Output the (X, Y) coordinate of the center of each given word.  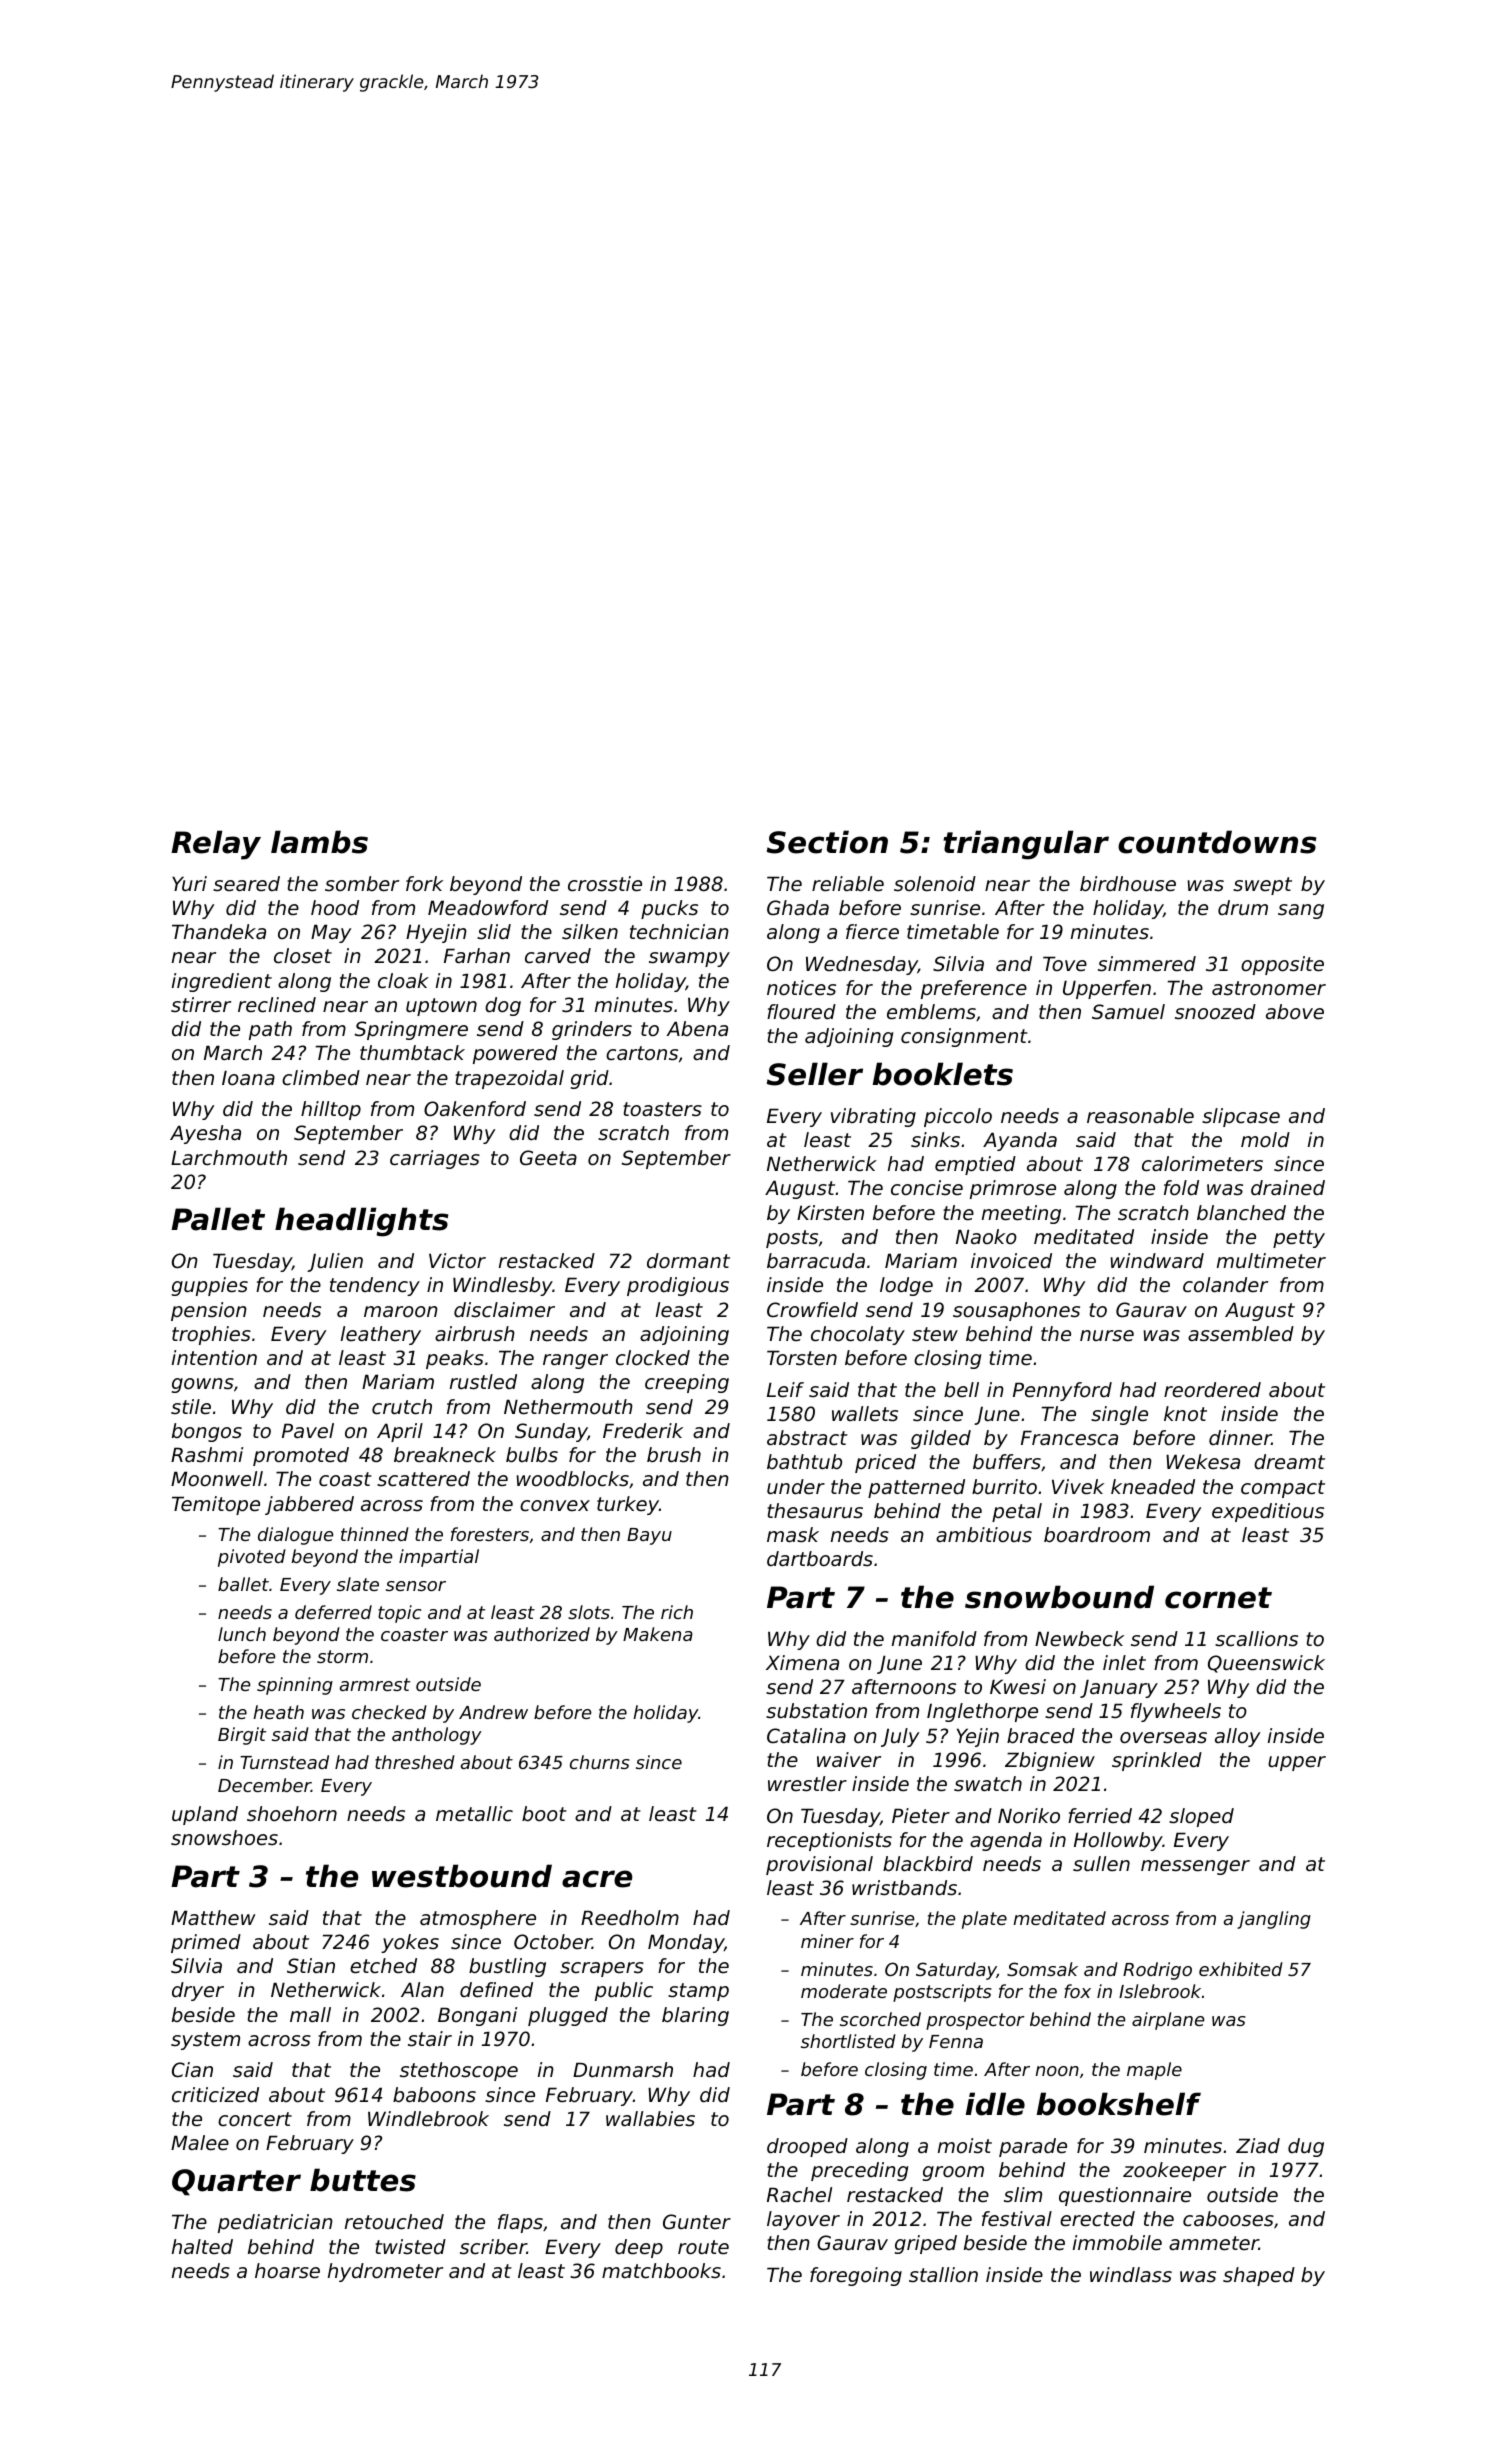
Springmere (411, 1030)
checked (389, 1712)
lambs (319, 842)
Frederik (643, 1431)
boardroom (1097, 1535)
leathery (381, 1335)
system (205, 2041)
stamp (698, 1992)
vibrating (873, 1117)
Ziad (1258, 2146)
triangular (1026, 845)
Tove (1065, 964)
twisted (410, 2247)
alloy (1237, 1737)
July (900, 1737)
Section (827, 842)
